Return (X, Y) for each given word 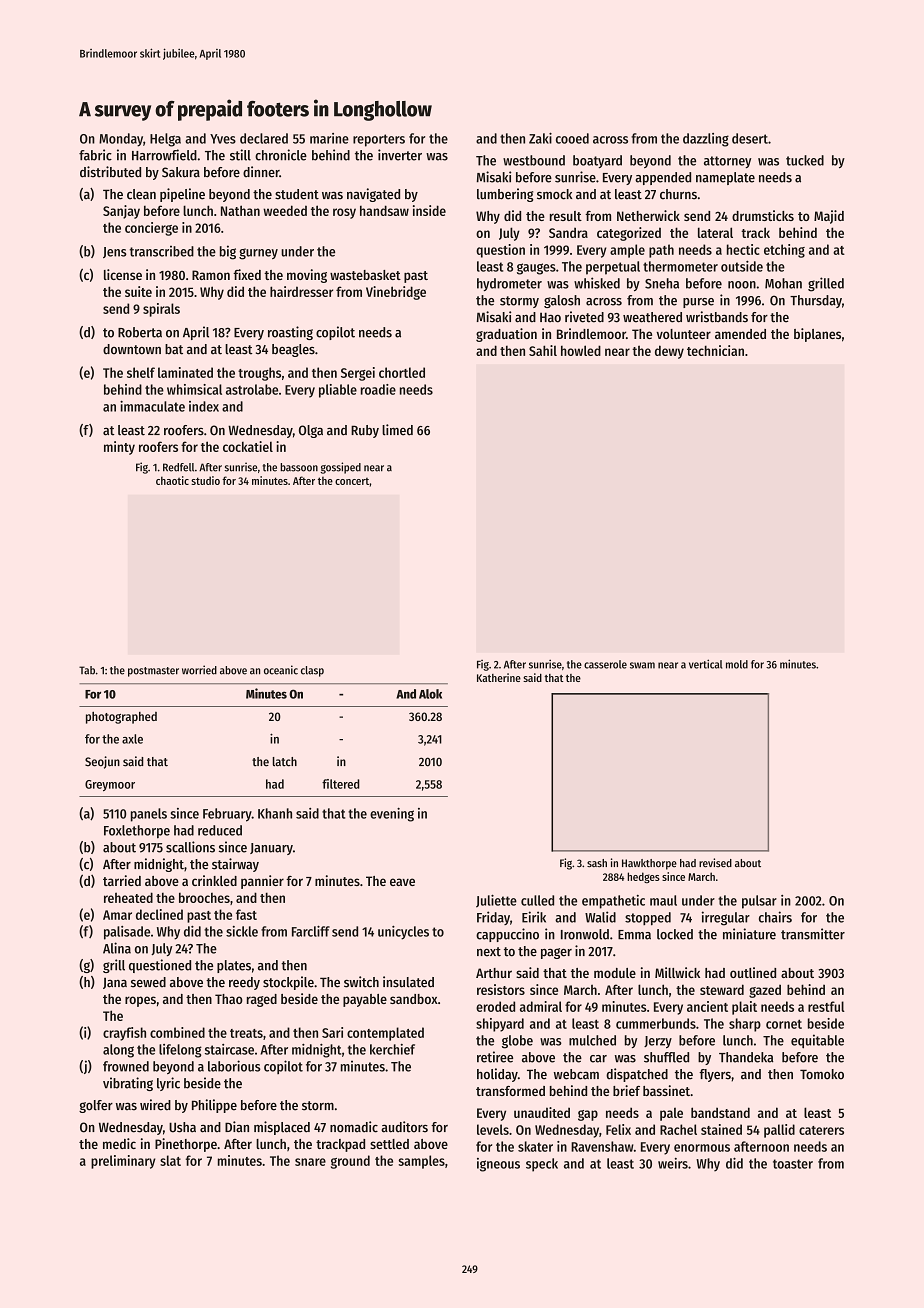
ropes (140, 1001)
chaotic (172, 480)
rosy (344, 213)
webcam (576, 1074)
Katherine (499, 677)
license (123, 274)
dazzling (706, 140)
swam (642, 665)
